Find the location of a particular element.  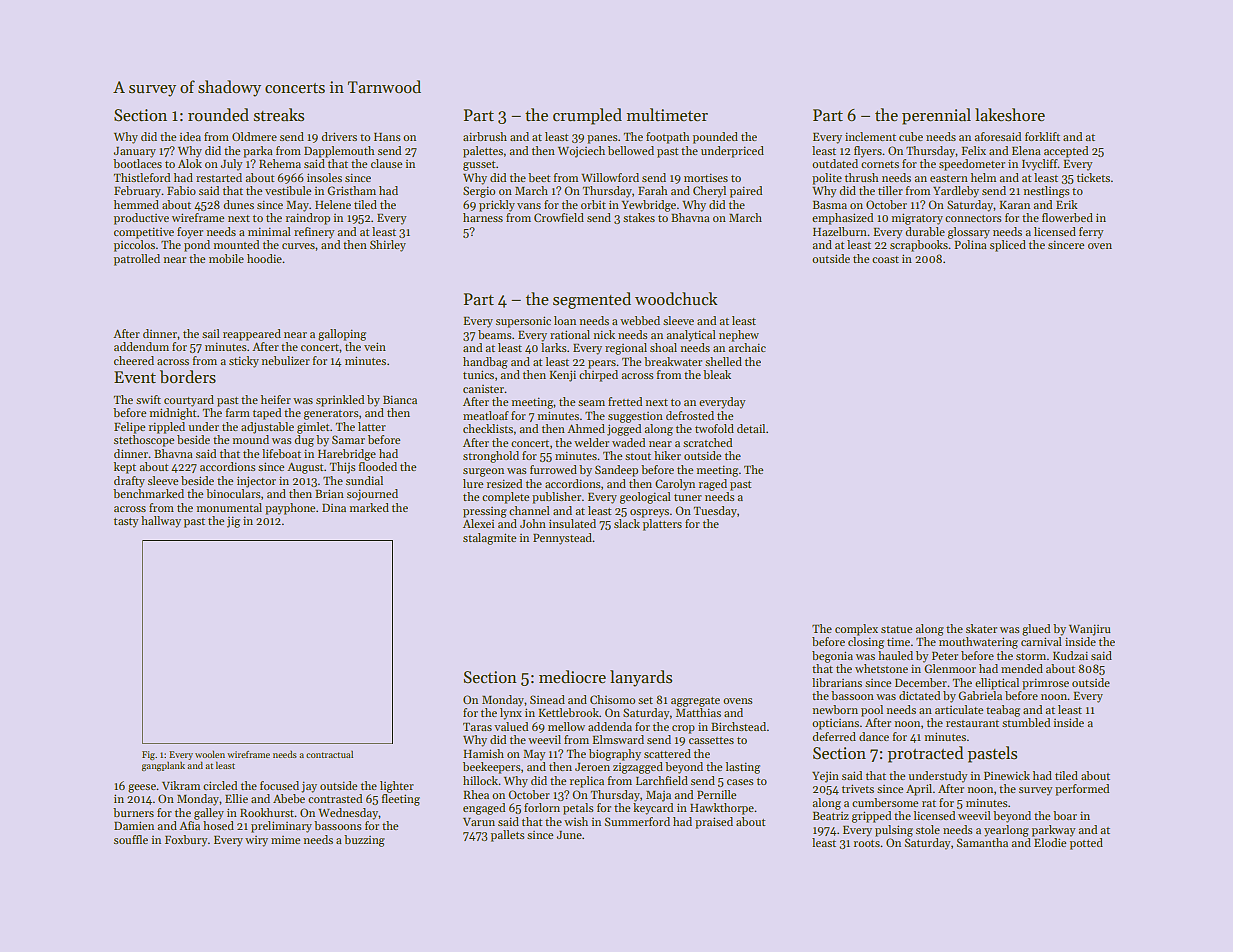

jig is located at coordinates (233, 522).
